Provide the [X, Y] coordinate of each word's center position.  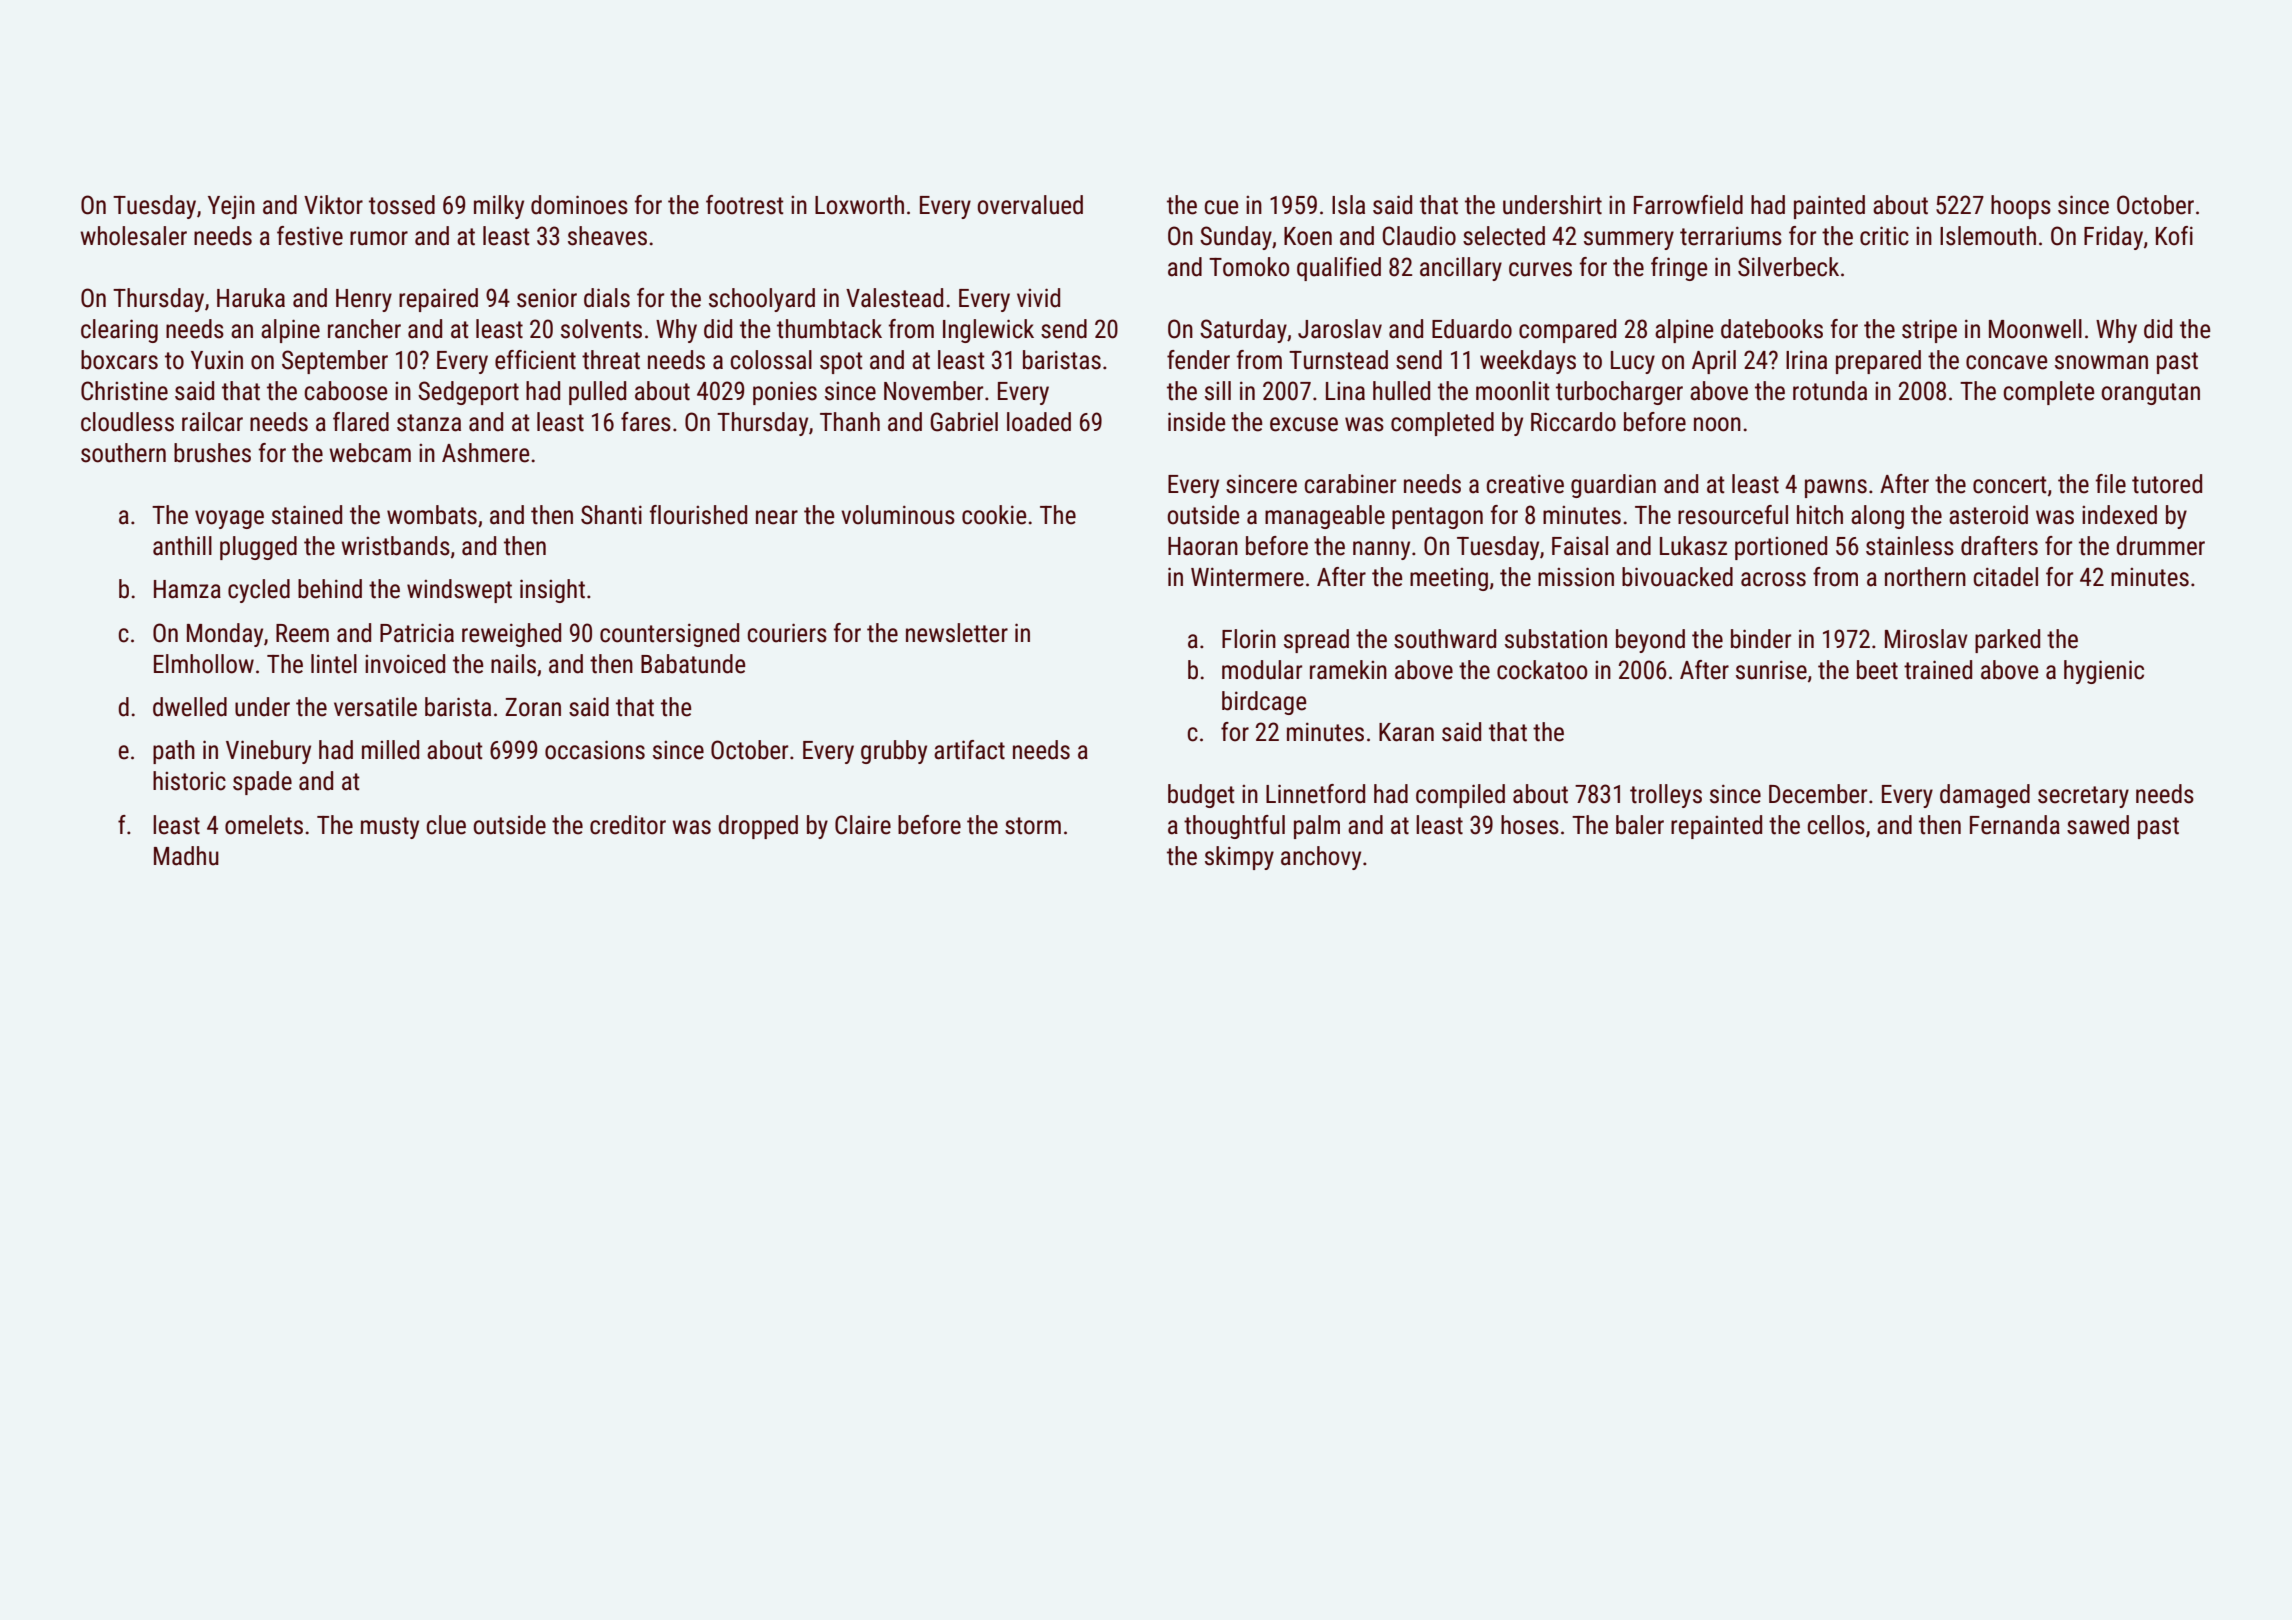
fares [646, 422]
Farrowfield [1688, 205]
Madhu [186, 856]
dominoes [579, 205]
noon [1717, 424]
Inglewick [988, 331]
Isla [1348, 205]
